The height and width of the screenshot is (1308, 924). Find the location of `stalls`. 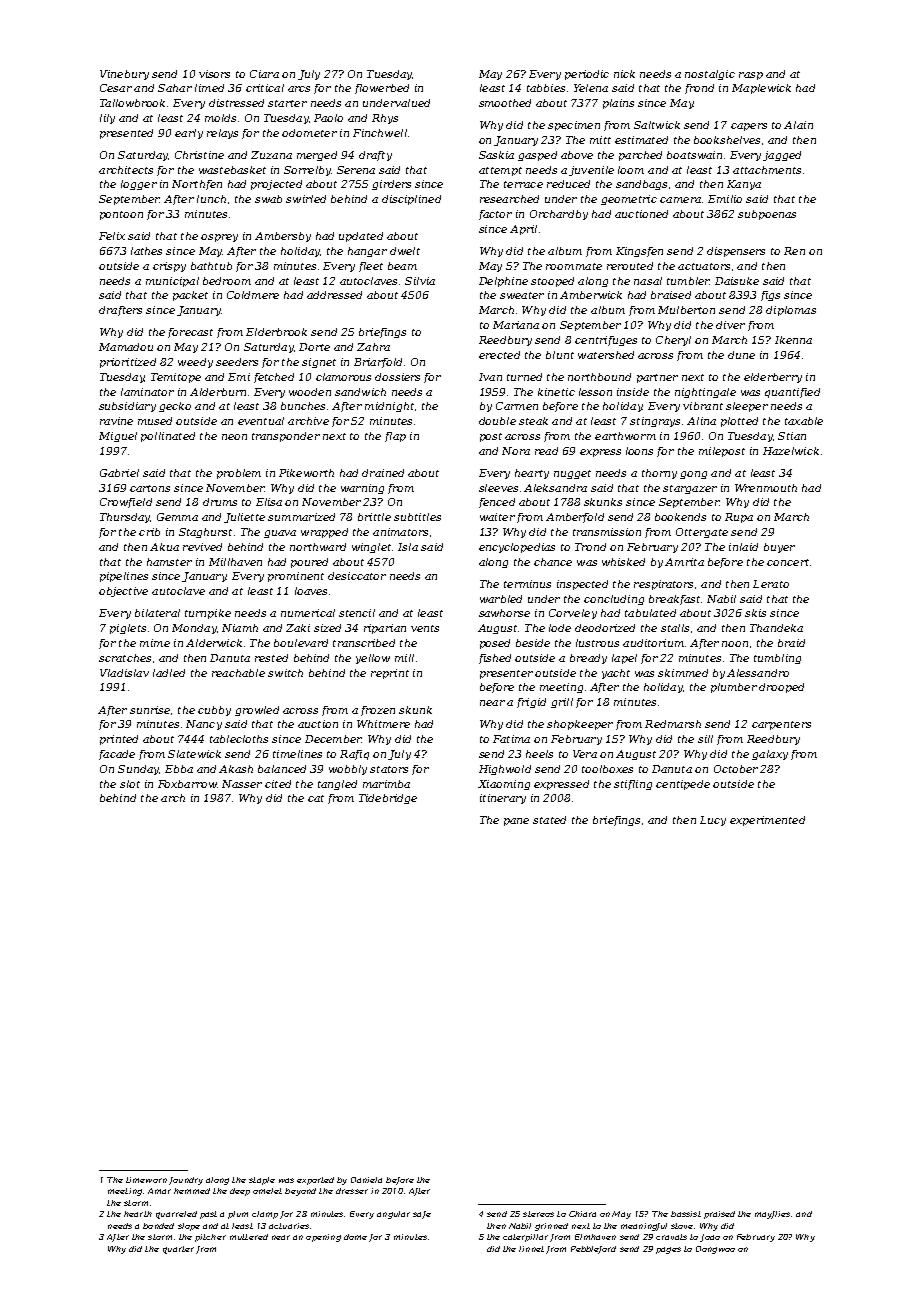

stalls is located at coordinates (675, 628).
